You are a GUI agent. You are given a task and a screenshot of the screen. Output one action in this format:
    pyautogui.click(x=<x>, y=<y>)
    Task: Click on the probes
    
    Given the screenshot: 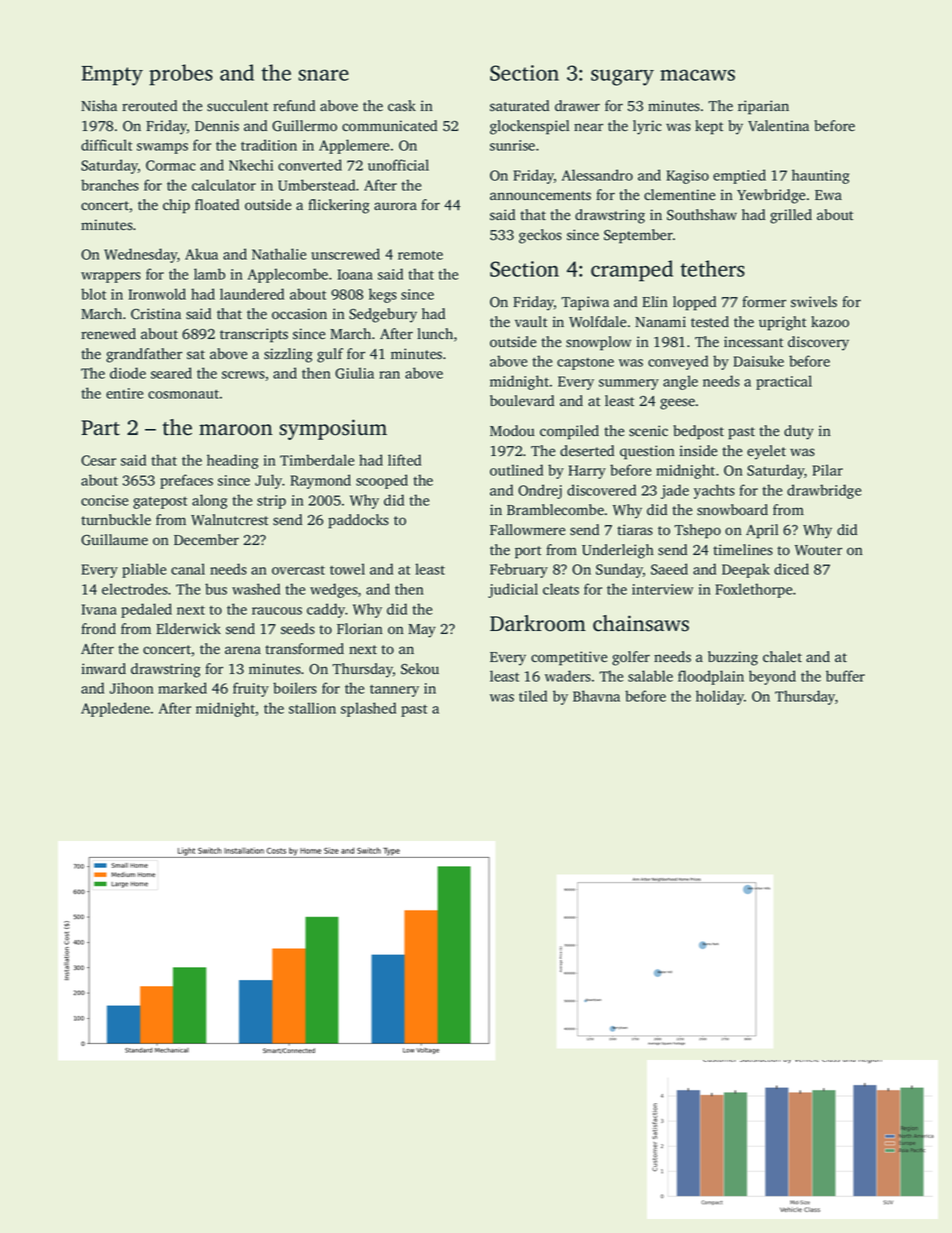 What is the action you would take?
    pyautogui.click(x=181, y=75)
